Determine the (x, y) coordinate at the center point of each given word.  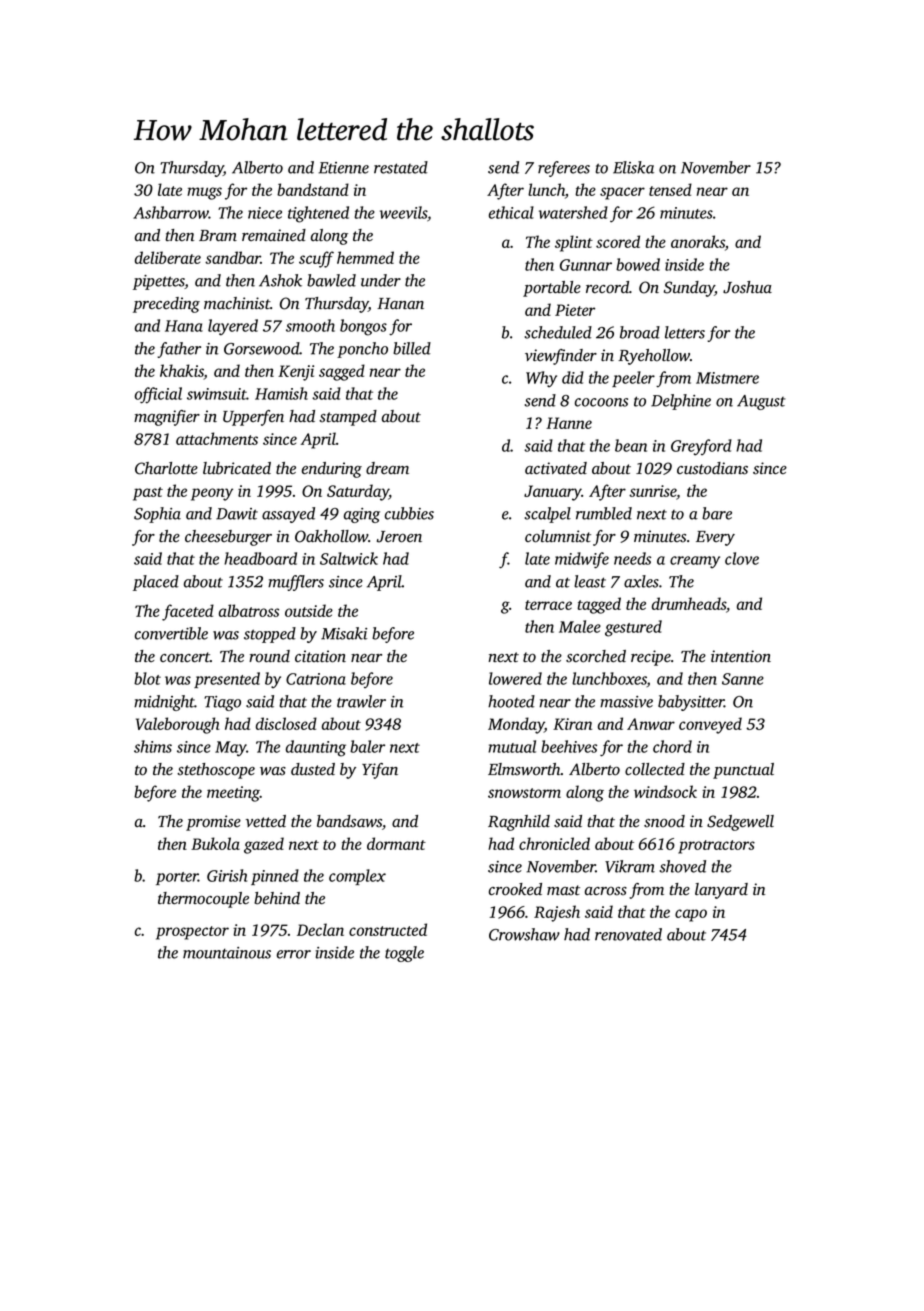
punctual (743, 771)
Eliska (633, 167)
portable (552, 289)
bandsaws (349, 821)
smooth (310, 325)
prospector (192, 933)
